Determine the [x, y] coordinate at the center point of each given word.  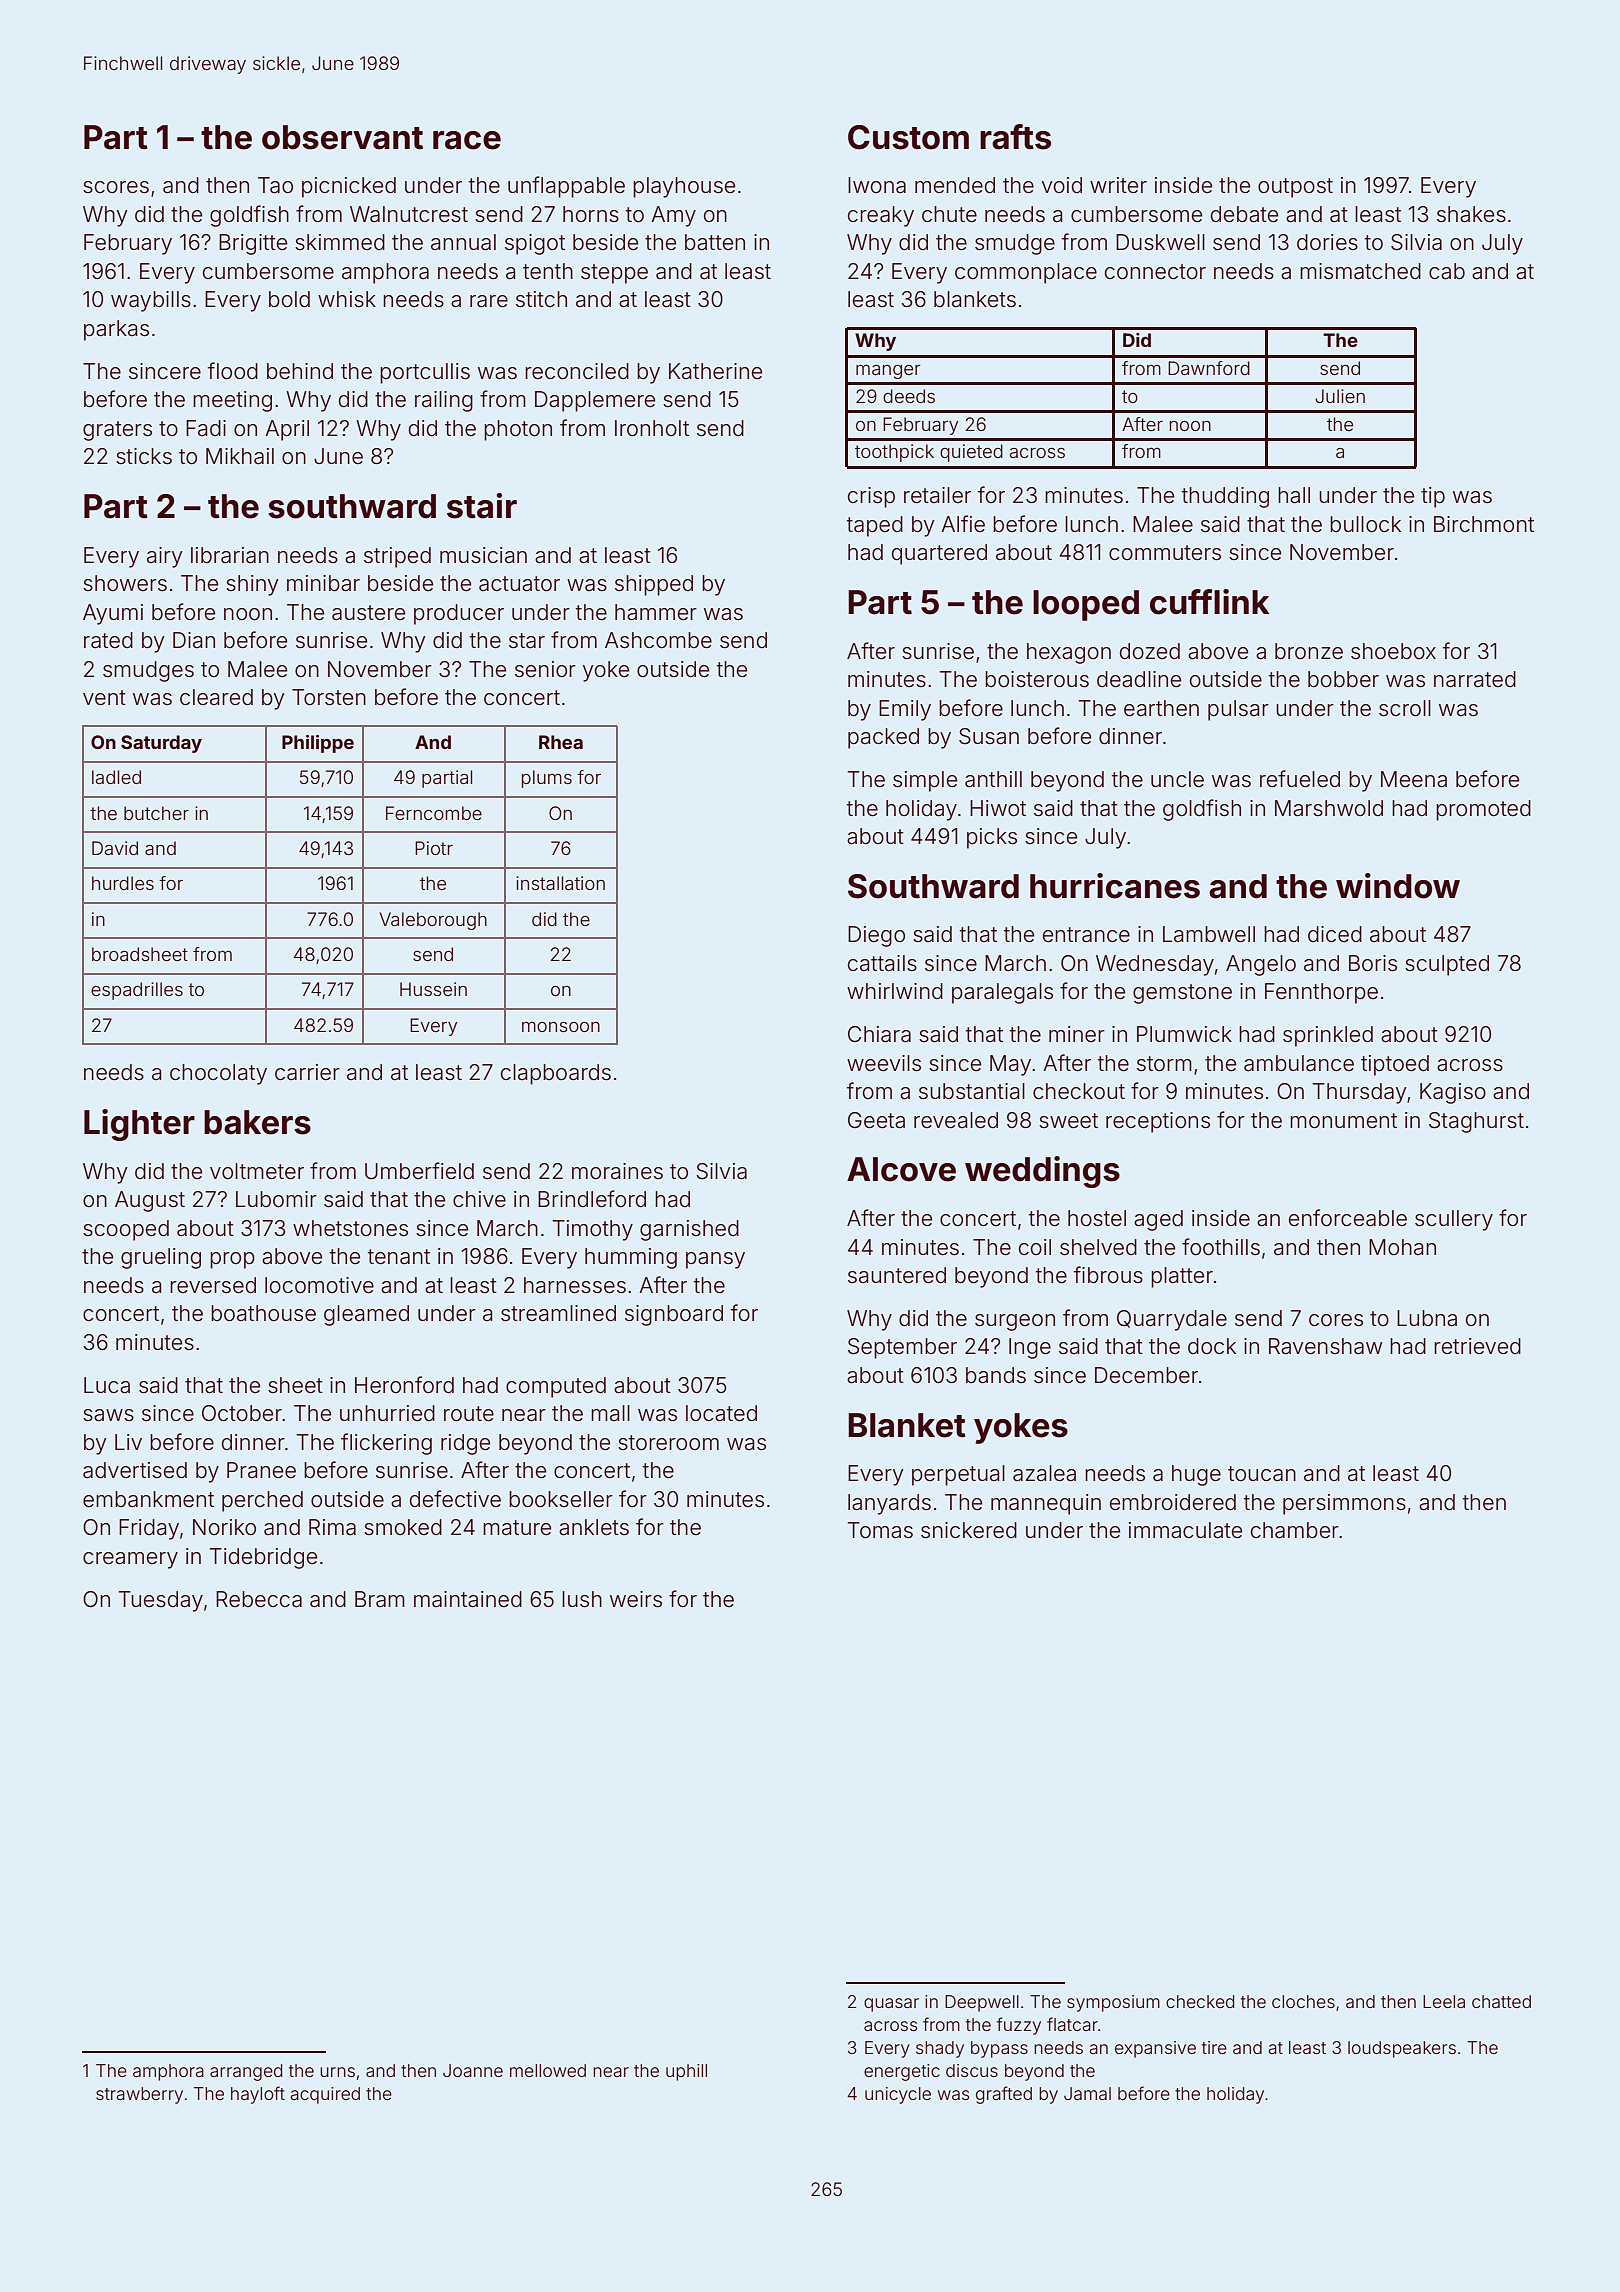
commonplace [1026, 273]
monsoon [561, 1026]
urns [337, 2072]
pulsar [1238, 710]
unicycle [898, 2095]
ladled [116, 777]
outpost [1295, 188]
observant [342, 137]
